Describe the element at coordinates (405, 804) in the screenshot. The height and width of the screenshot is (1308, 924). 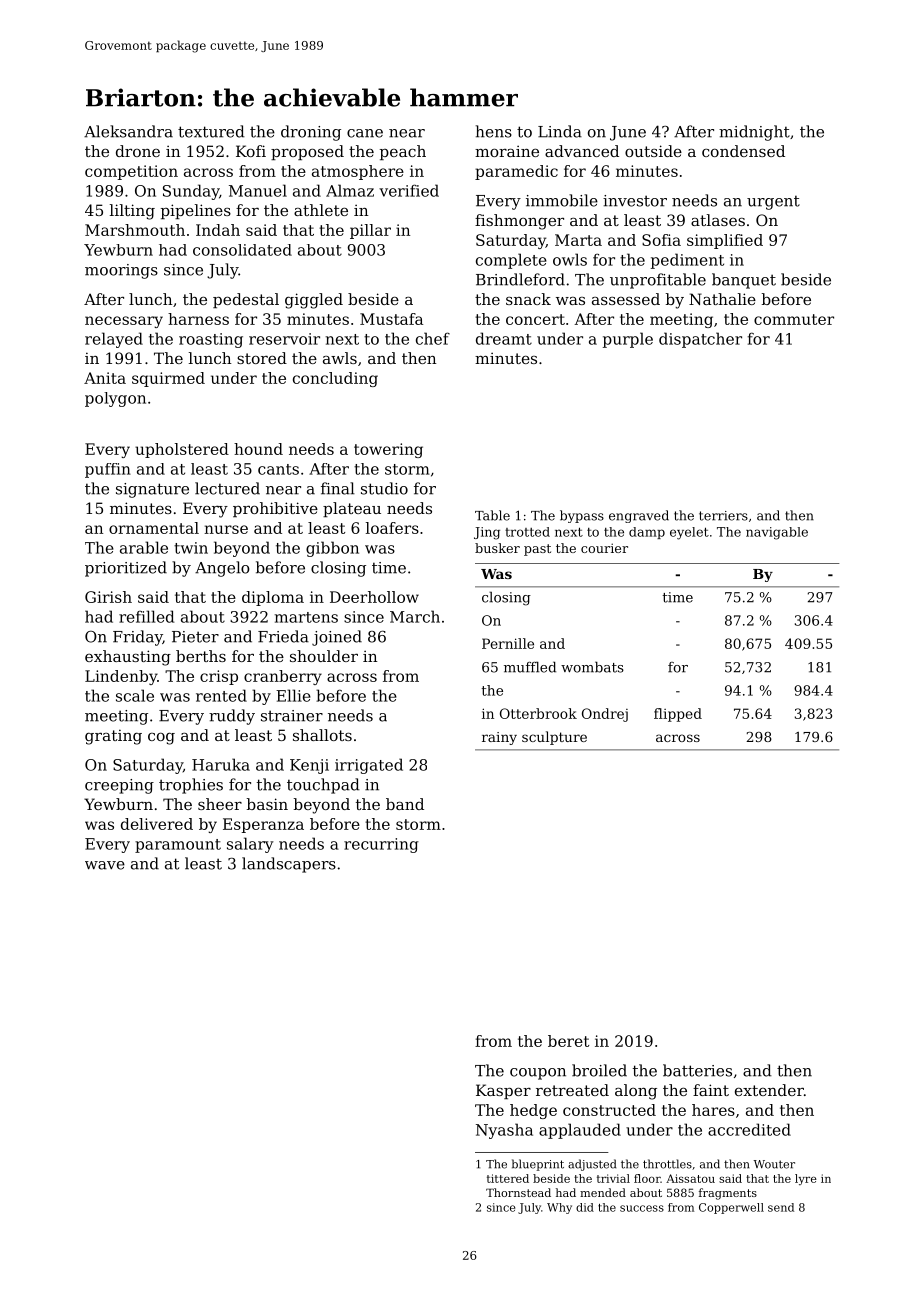
I see `band` at that location.
